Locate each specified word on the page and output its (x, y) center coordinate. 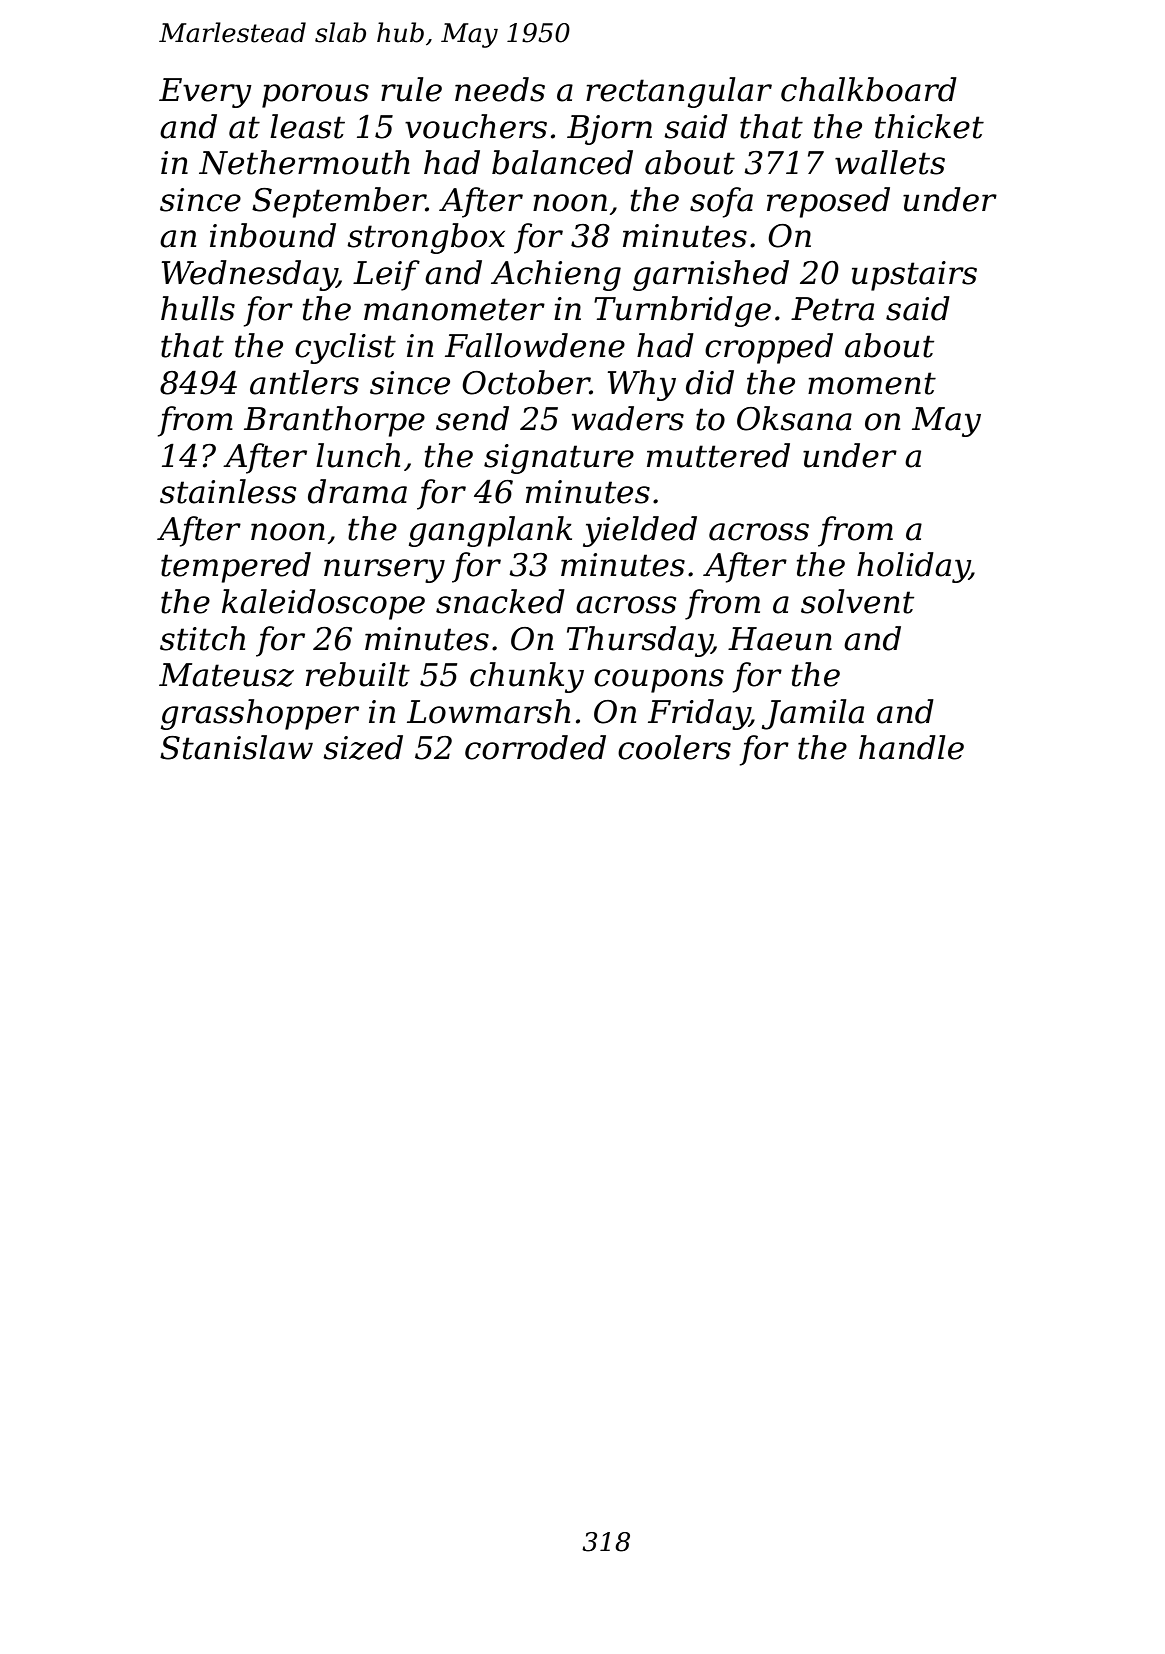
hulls (198, 308)
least (307, 126)
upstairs (914, 276)
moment (872, 383)
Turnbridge (682, 311)
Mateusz (226, 675)
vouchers (476, 126)
